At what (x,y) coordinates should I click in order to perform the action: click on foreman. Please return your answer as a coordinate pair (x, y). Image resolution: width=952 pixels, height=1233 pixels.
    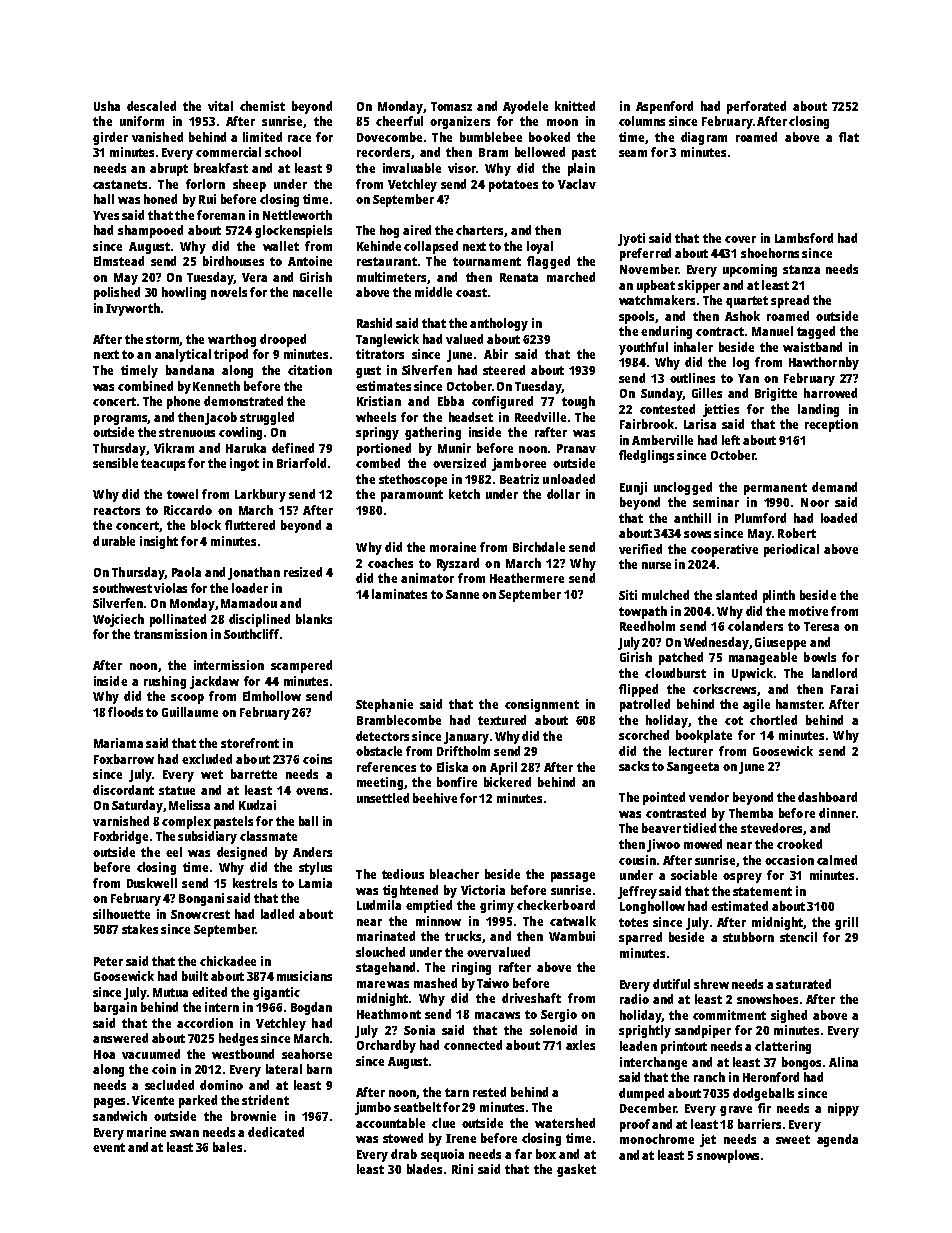
    Looking at the image, I should click on (221, 215).
